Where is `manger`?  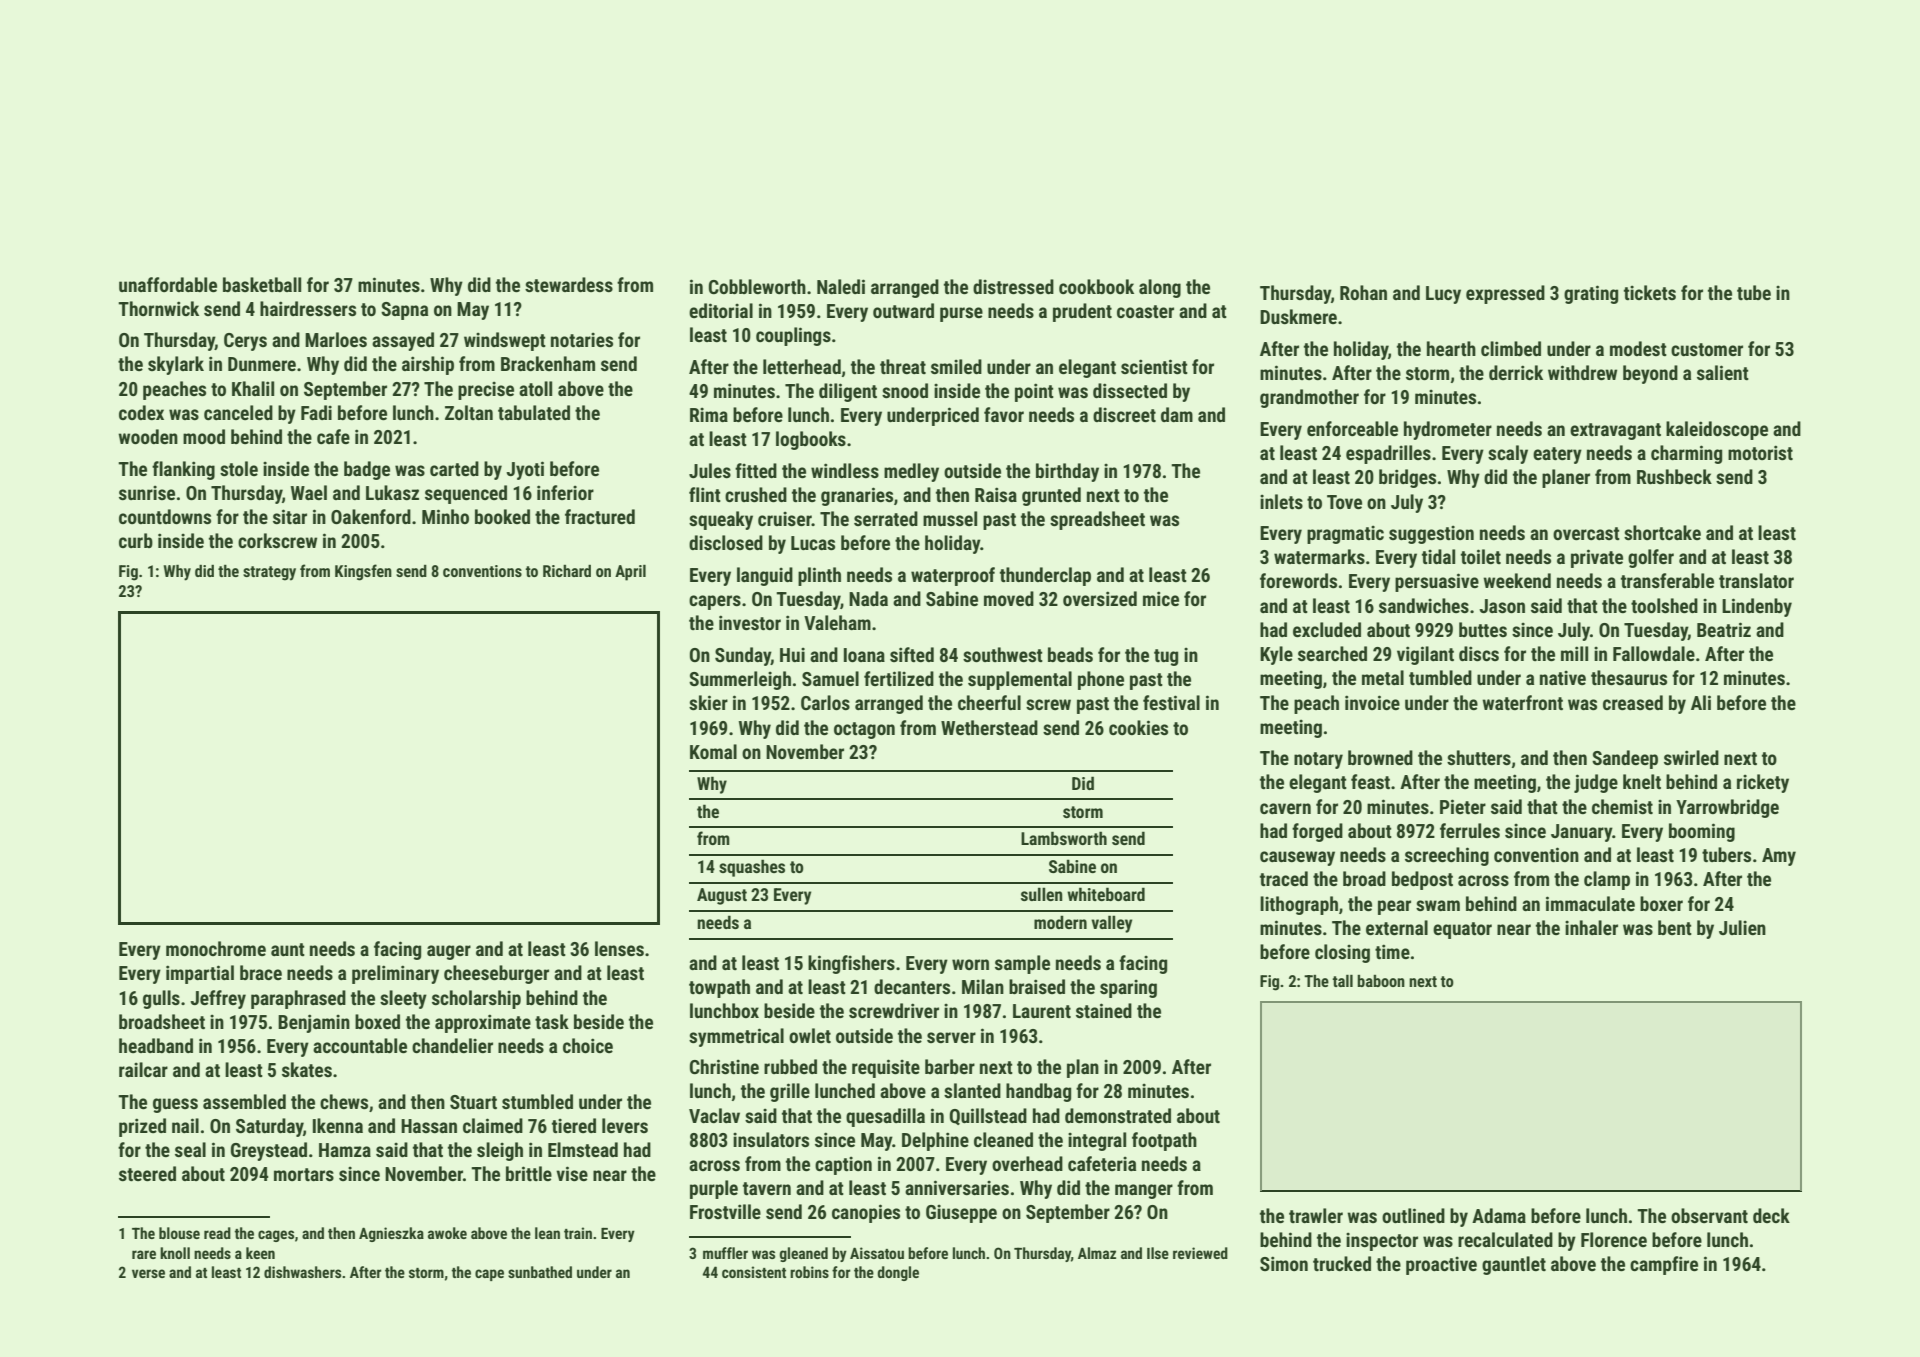
manger is located at coordinates (1144, 1191).
